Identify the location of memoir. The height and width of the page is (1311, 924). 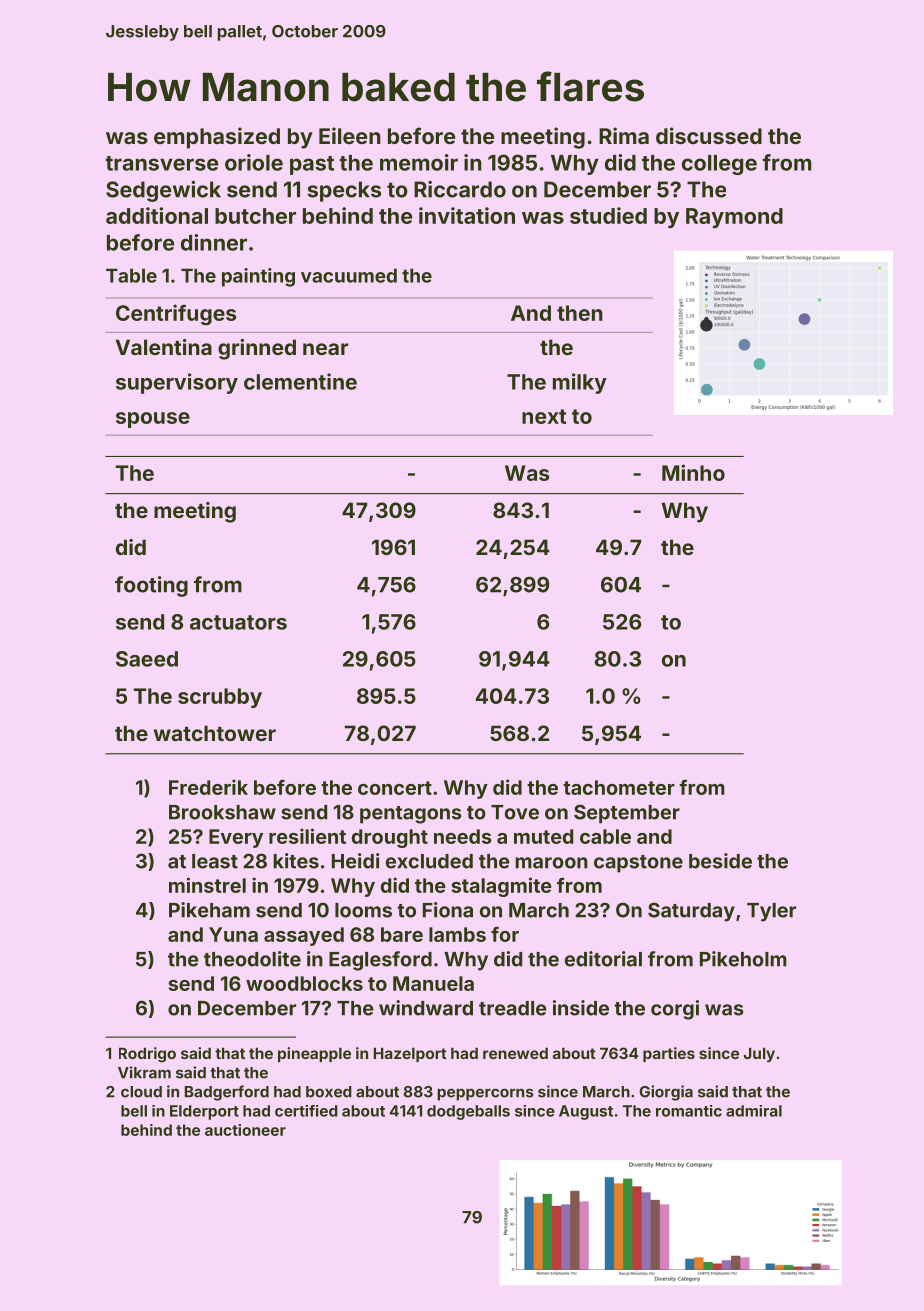
(419, 162).
